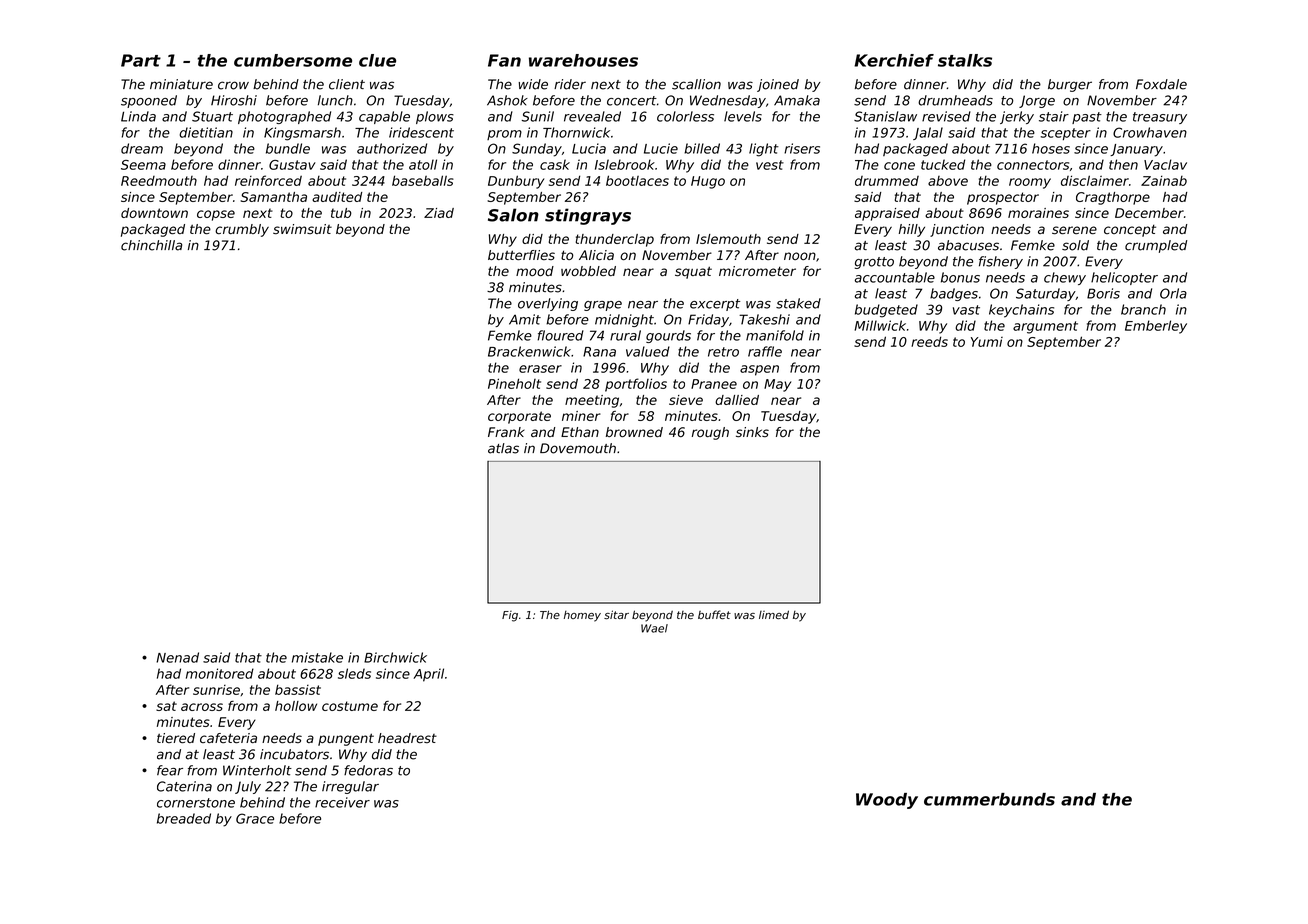 This document has height=924, width=1308. I want to click on Nenad, so click(177, 657).
